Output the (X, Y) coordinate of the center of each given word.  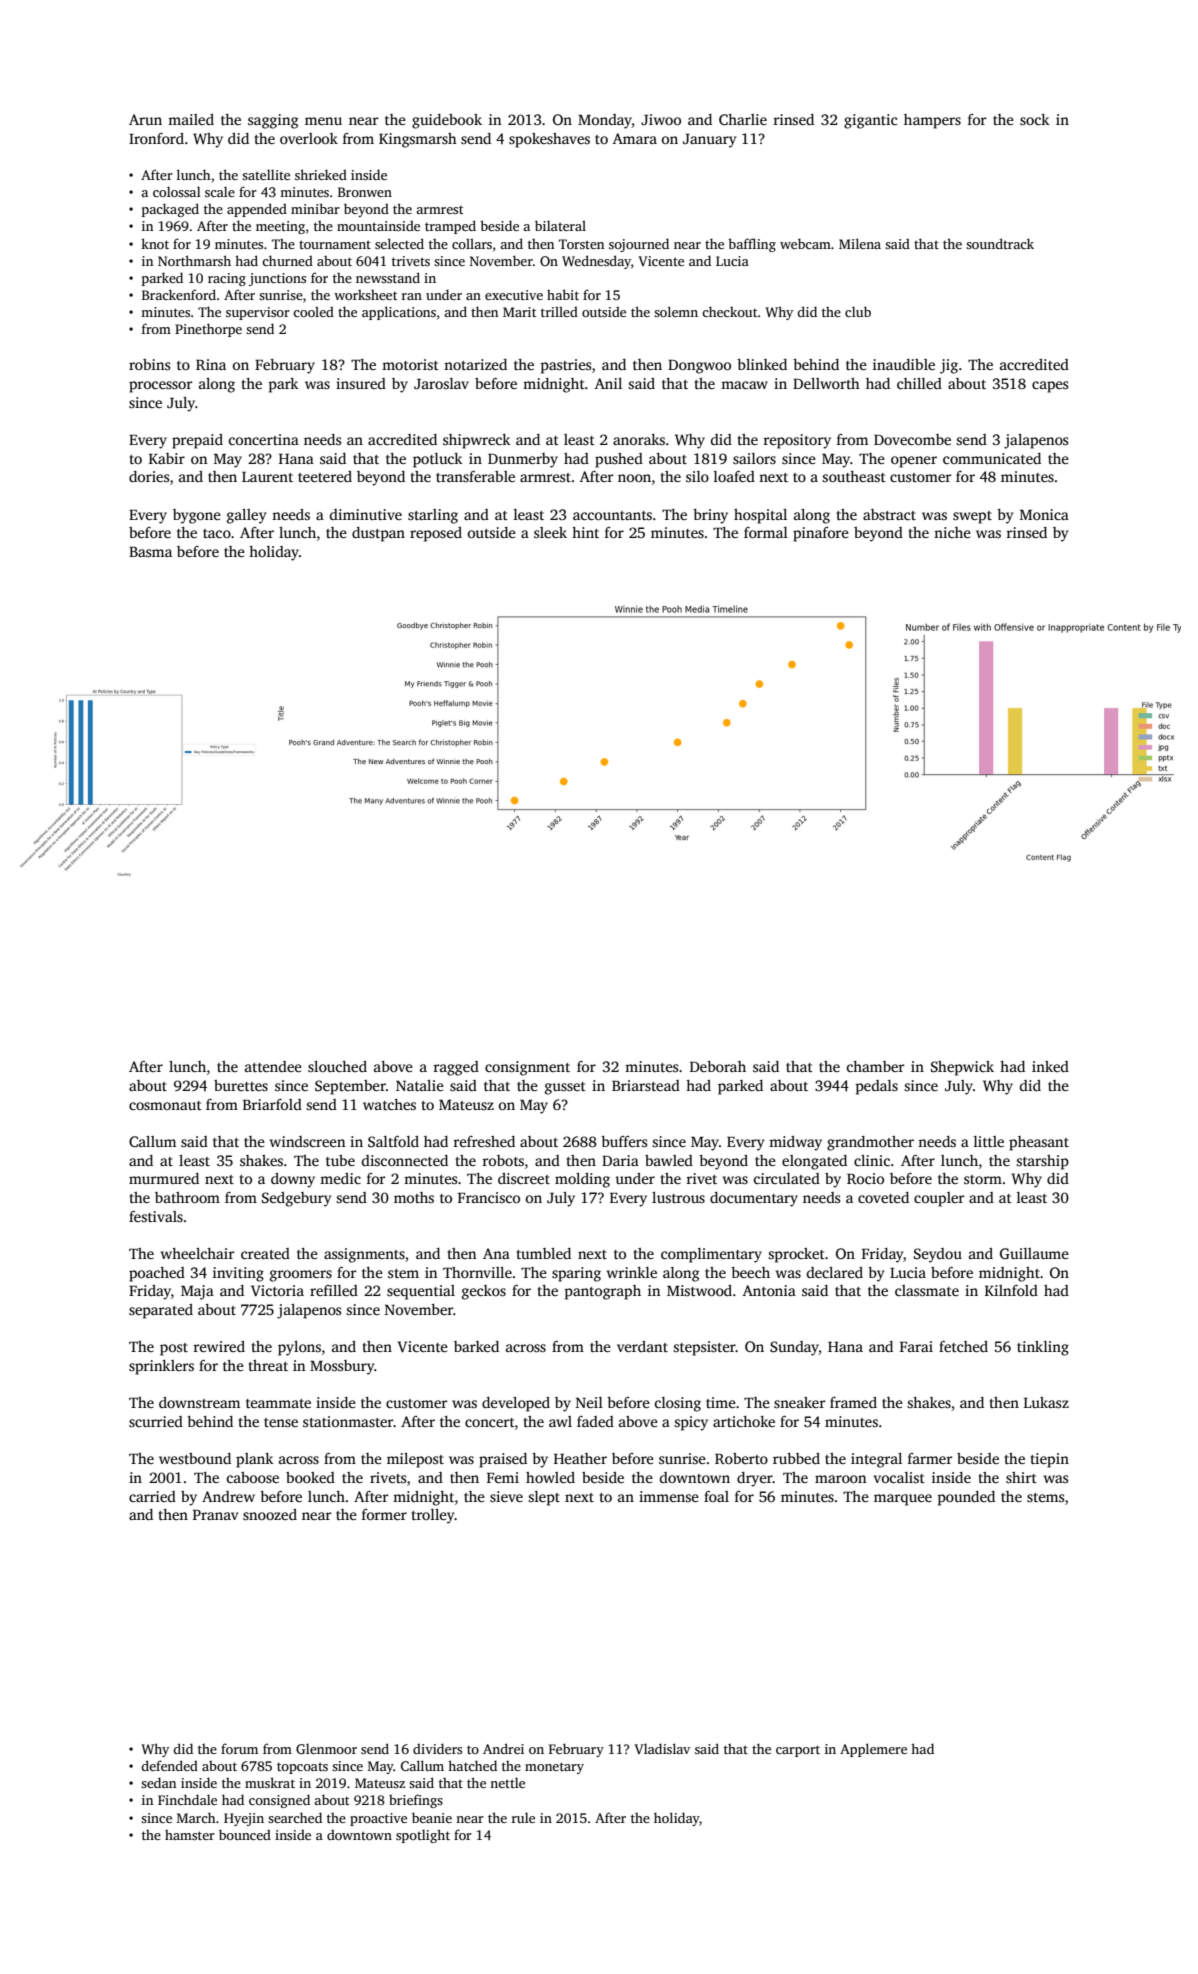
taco (217, 533)
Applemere (873, 1750)
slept (544, 1498)
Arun (145, 119)
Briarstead (646, 1085)
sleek (550, 532)
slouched (337, 1066)
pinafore (821, 534)
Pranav (215, 1515)
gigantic (870, 121)
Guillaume (1034, 1253)
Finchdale (187, 1799)
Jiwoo (661, 119)
